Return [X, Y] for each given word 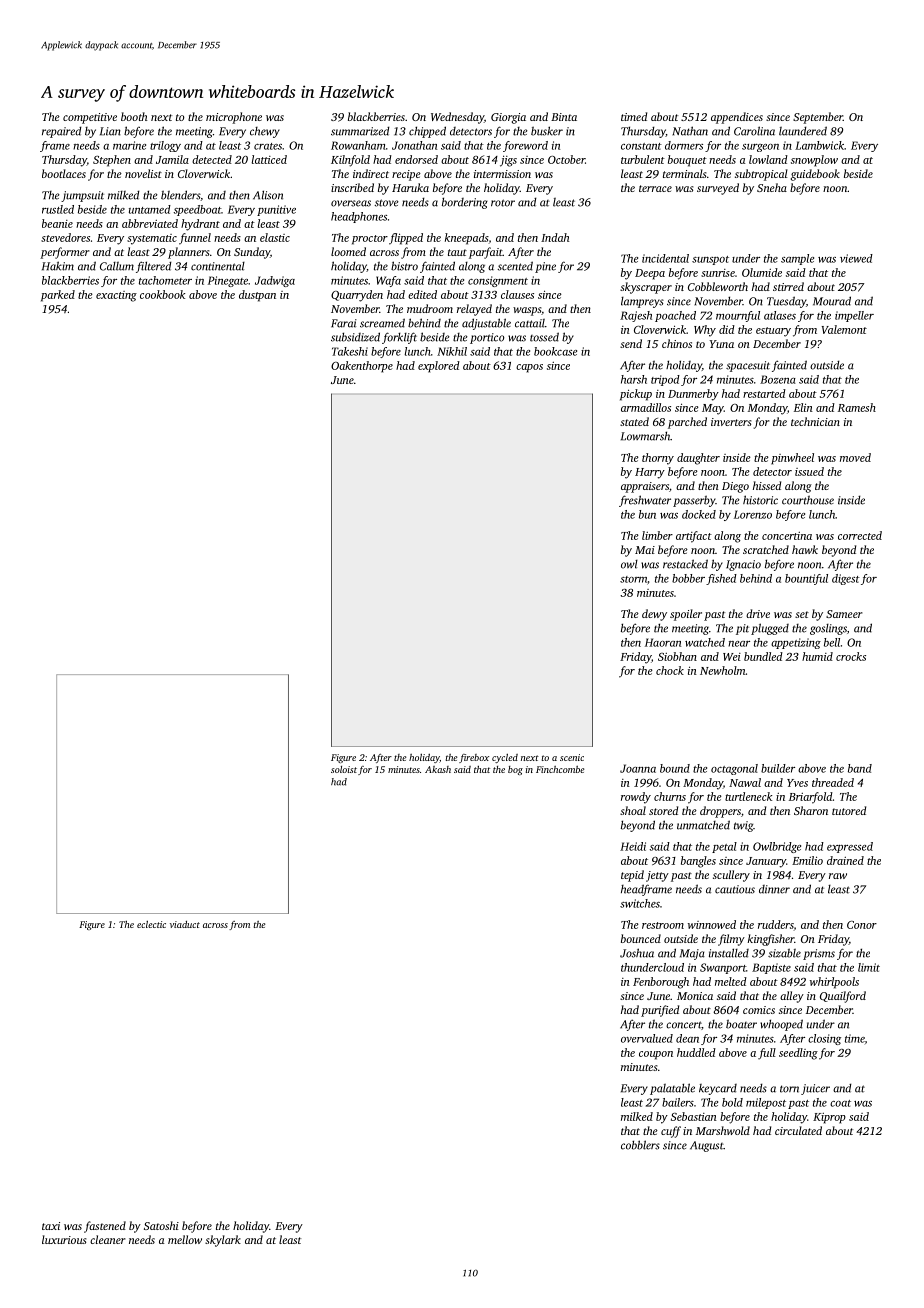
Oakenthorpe [362, 367]
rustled [58, 209]
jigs [508, 161]
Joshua [637, 953]
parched [687, 423]
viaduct [185, 924]
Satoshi [161, 1225]
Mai [645, 550]
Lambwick [819, 145]
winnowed [712, 924]
